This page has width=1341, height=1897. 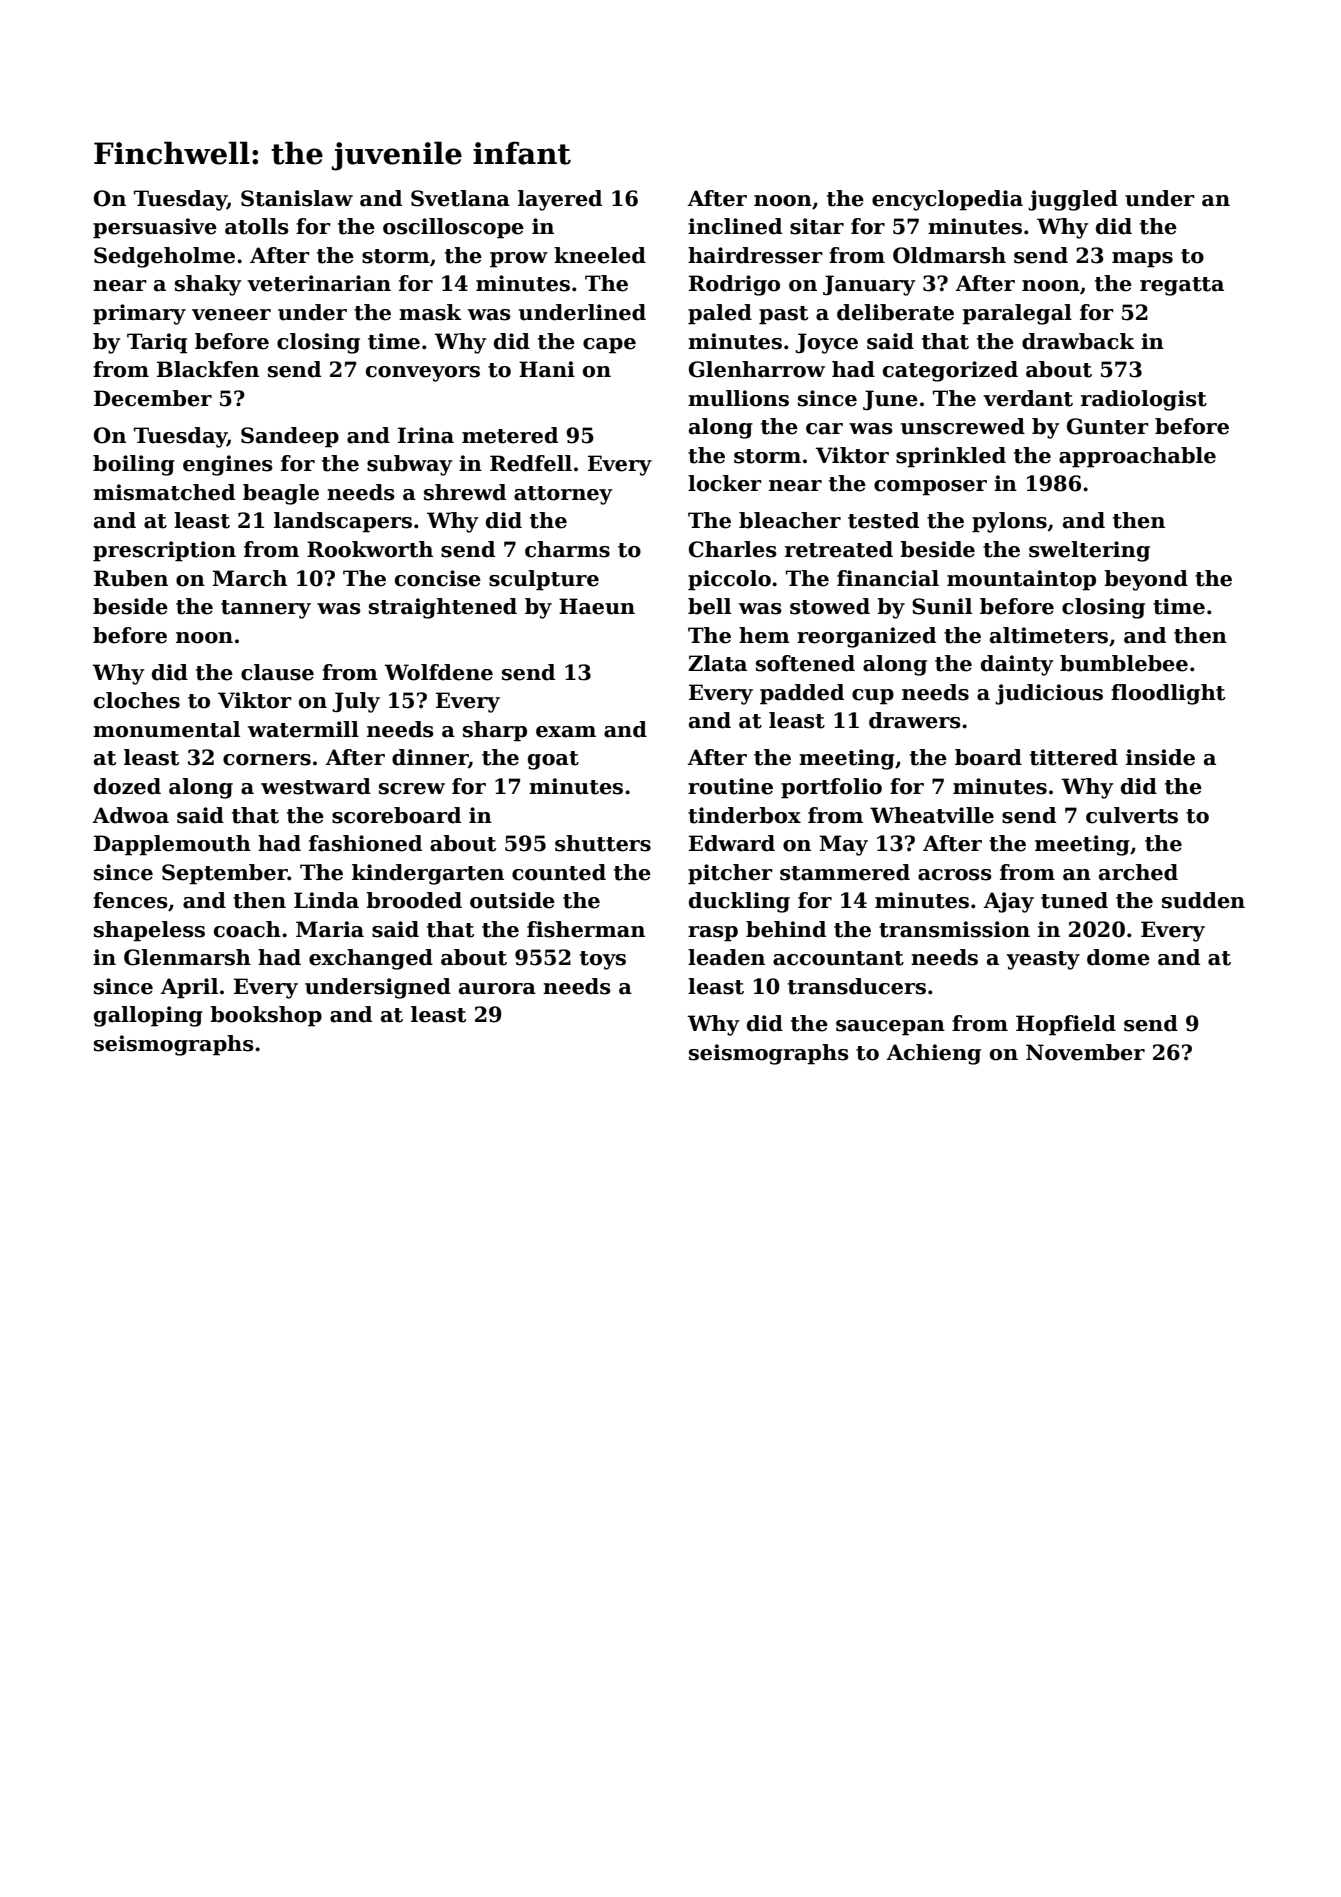 I want to click on beagle, so click(x=281, y=494).
